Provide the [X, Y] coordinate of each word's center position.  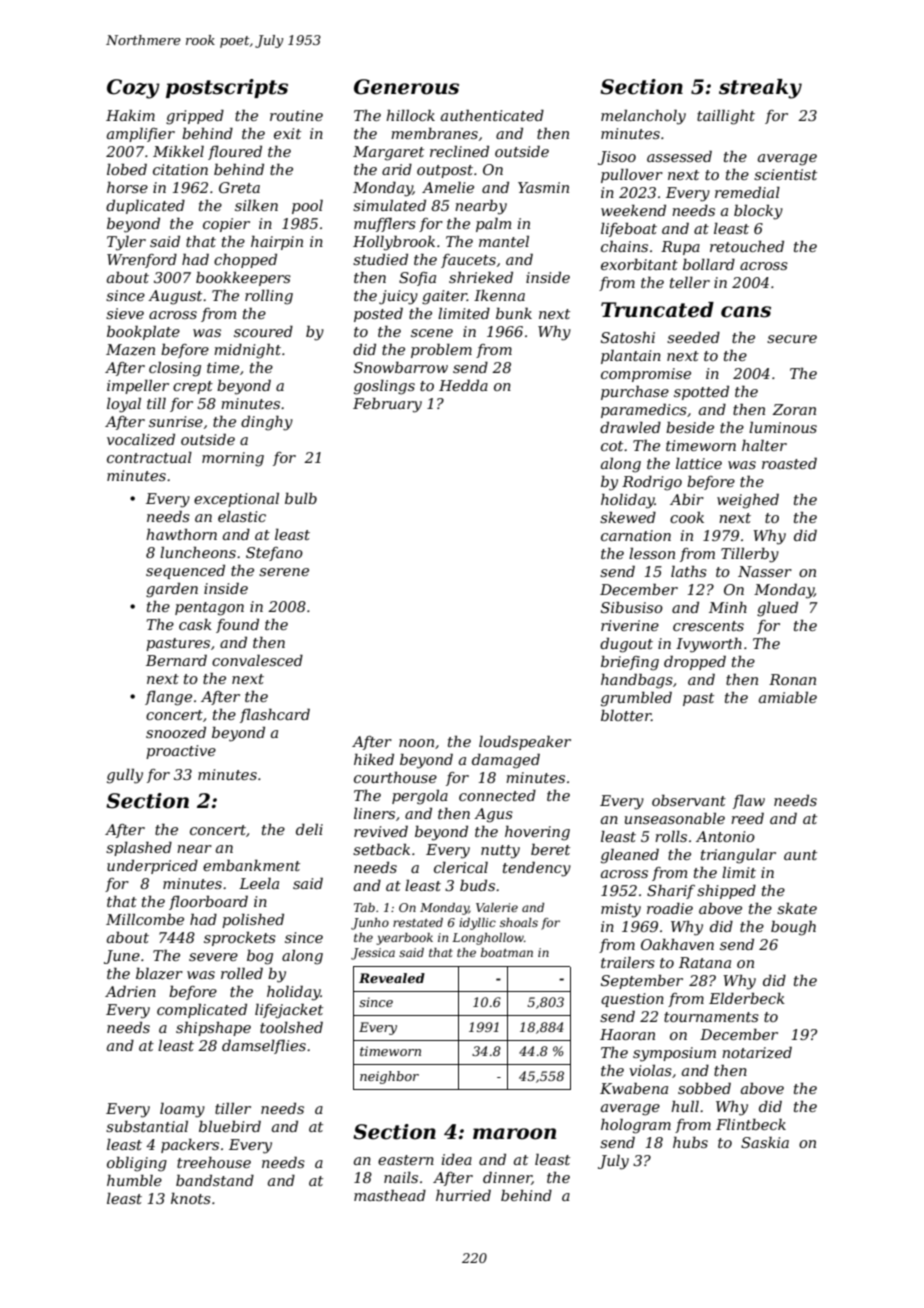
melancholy [643, 117]
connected [497, 795]
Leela [259, 883]
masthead [390, 1195]
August [175, 297]
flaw [749, 802]
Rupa [680, 248]
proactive [181, 752]
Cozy [133, 89]
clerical [461, 867]
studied [380, 259]
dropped [695, 662]
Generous [406, 87]
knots [191, 1198]
